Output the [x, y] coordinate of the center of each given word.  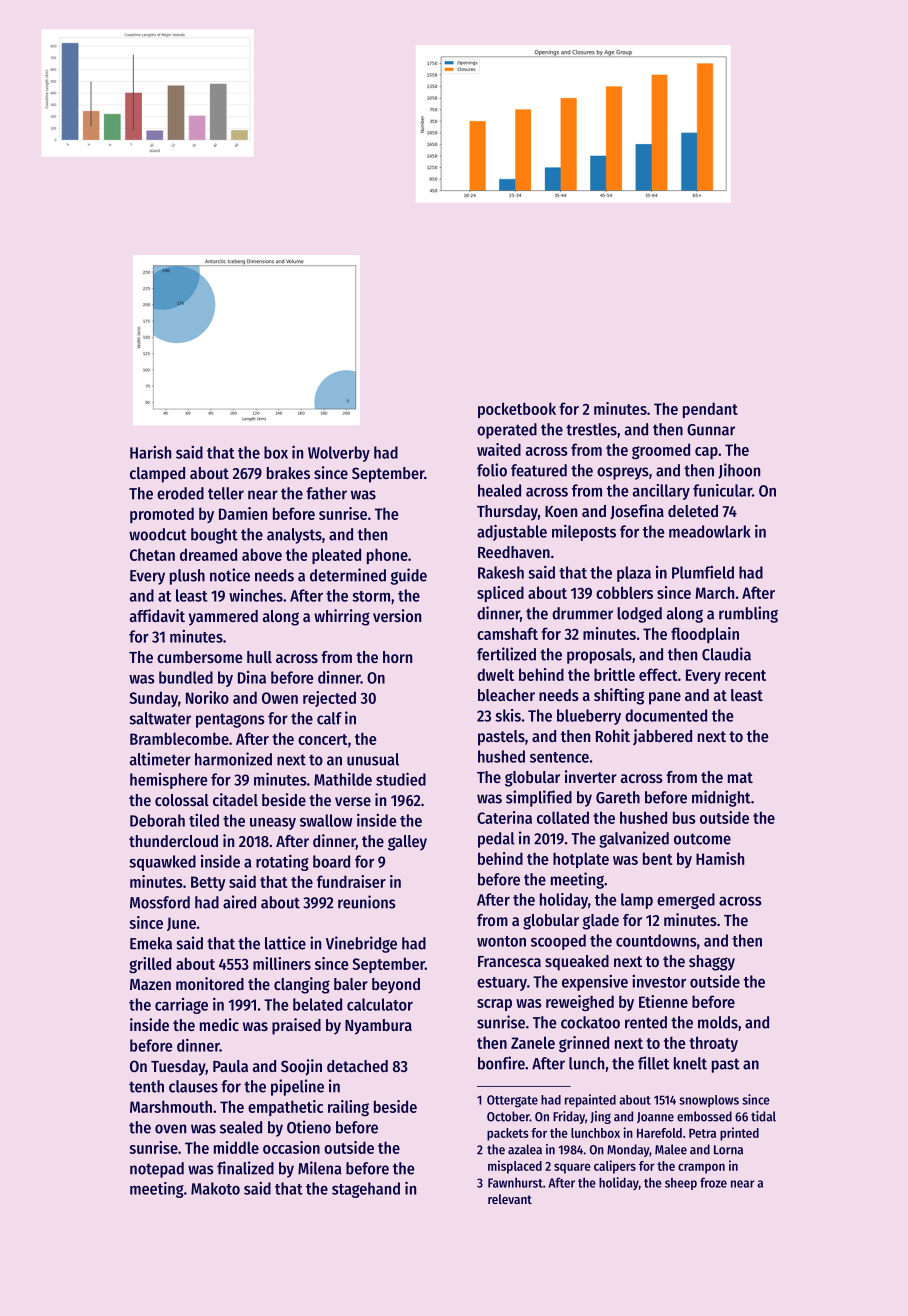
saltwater [160, 718]
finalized [245, 1168]
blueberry [589, 717]
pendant [710, 410]
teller [226, 493]
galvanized [634, 839]
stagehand [366, 1190]
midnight [721, 798]
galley [407, 843]
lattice [285, 943]
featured [539, 470]
